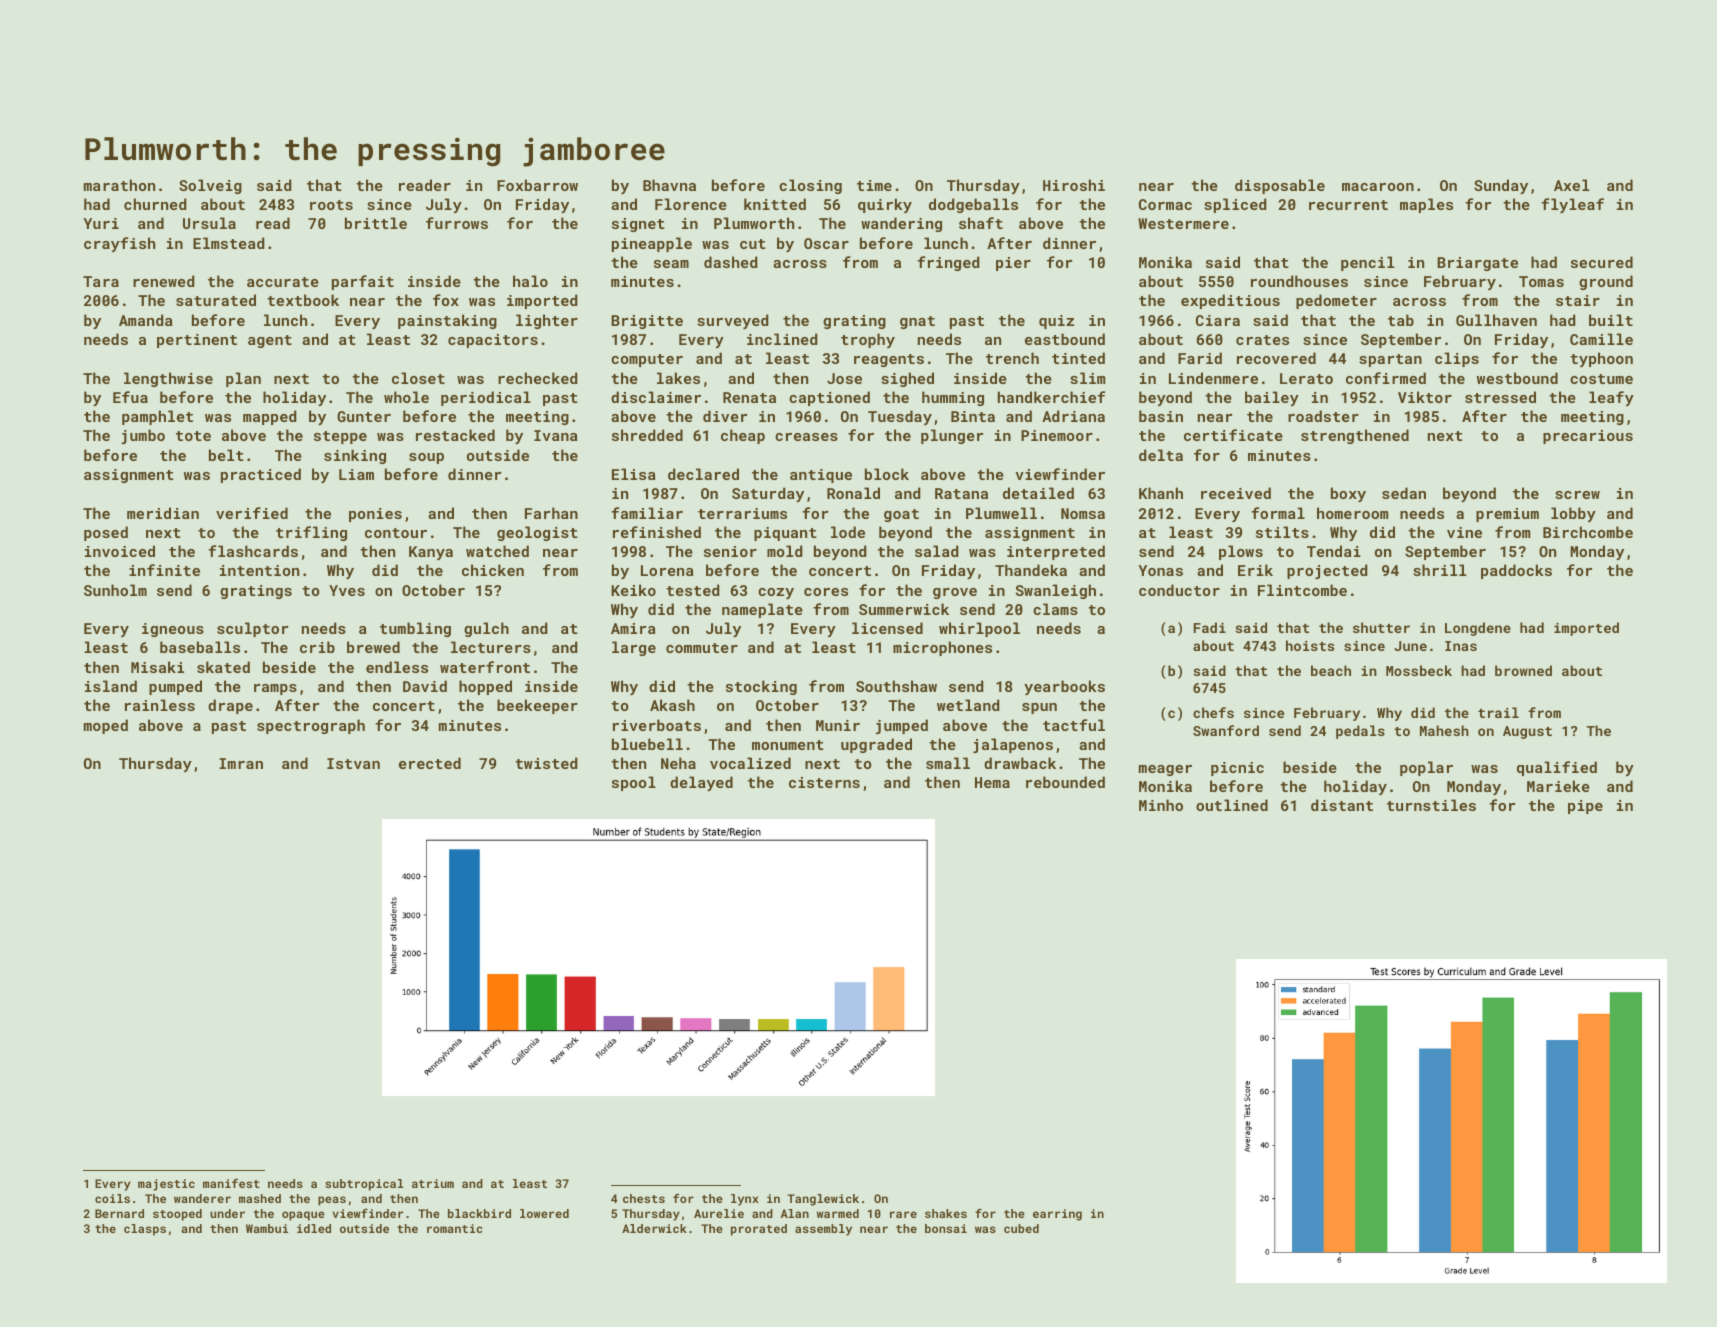 The height and width of the page is (1327, 1717). What do you see at coordinates (647, 360) in the page?
I see `computer` at bounding box center [647, 360].
